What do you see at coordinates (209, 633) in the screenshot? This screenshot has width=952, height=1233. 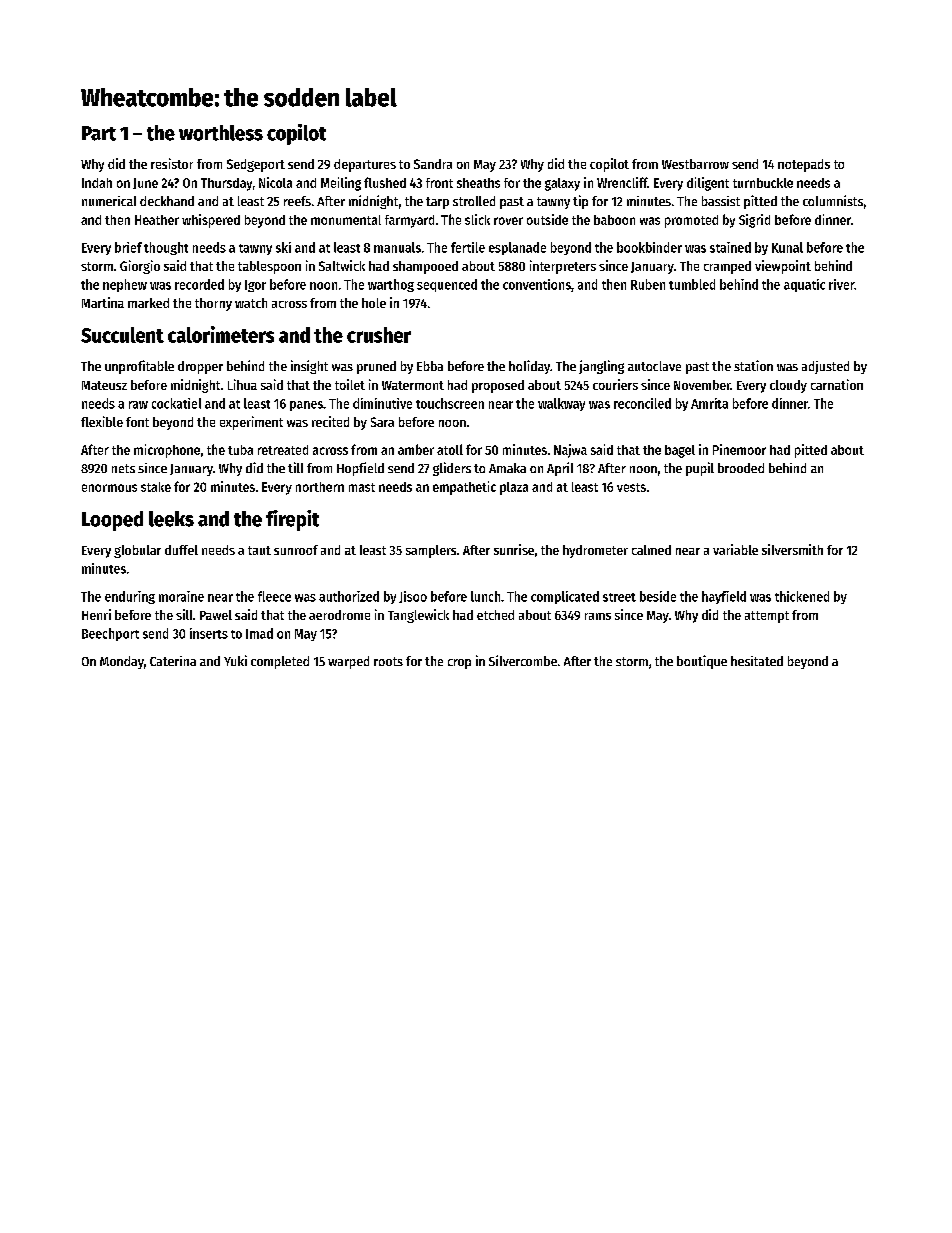 I see `inserts` at bounding box center [209, 633].
